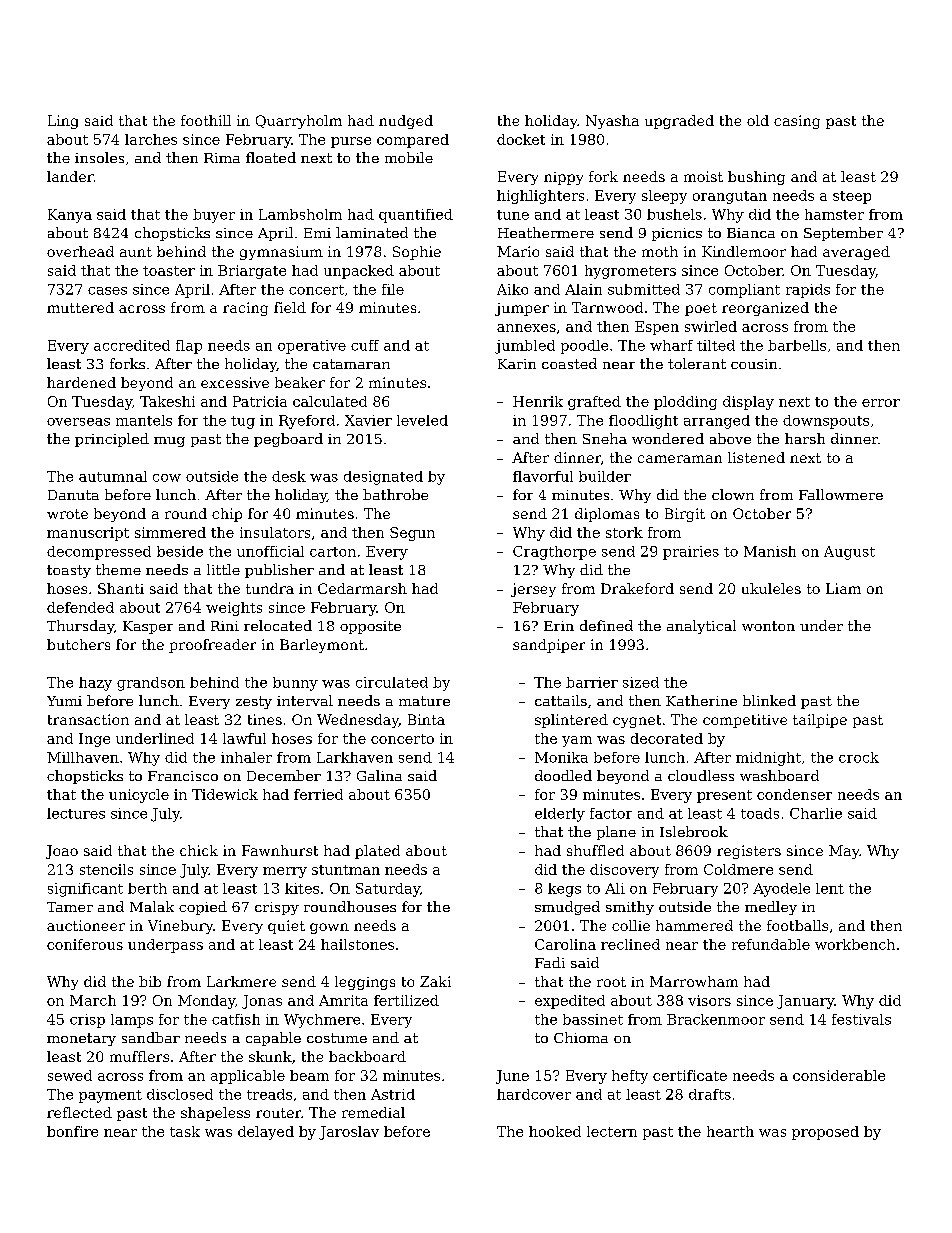 This screenshot has height=1233, width=952. I want to click on Vinebury, so click(180, 927).
